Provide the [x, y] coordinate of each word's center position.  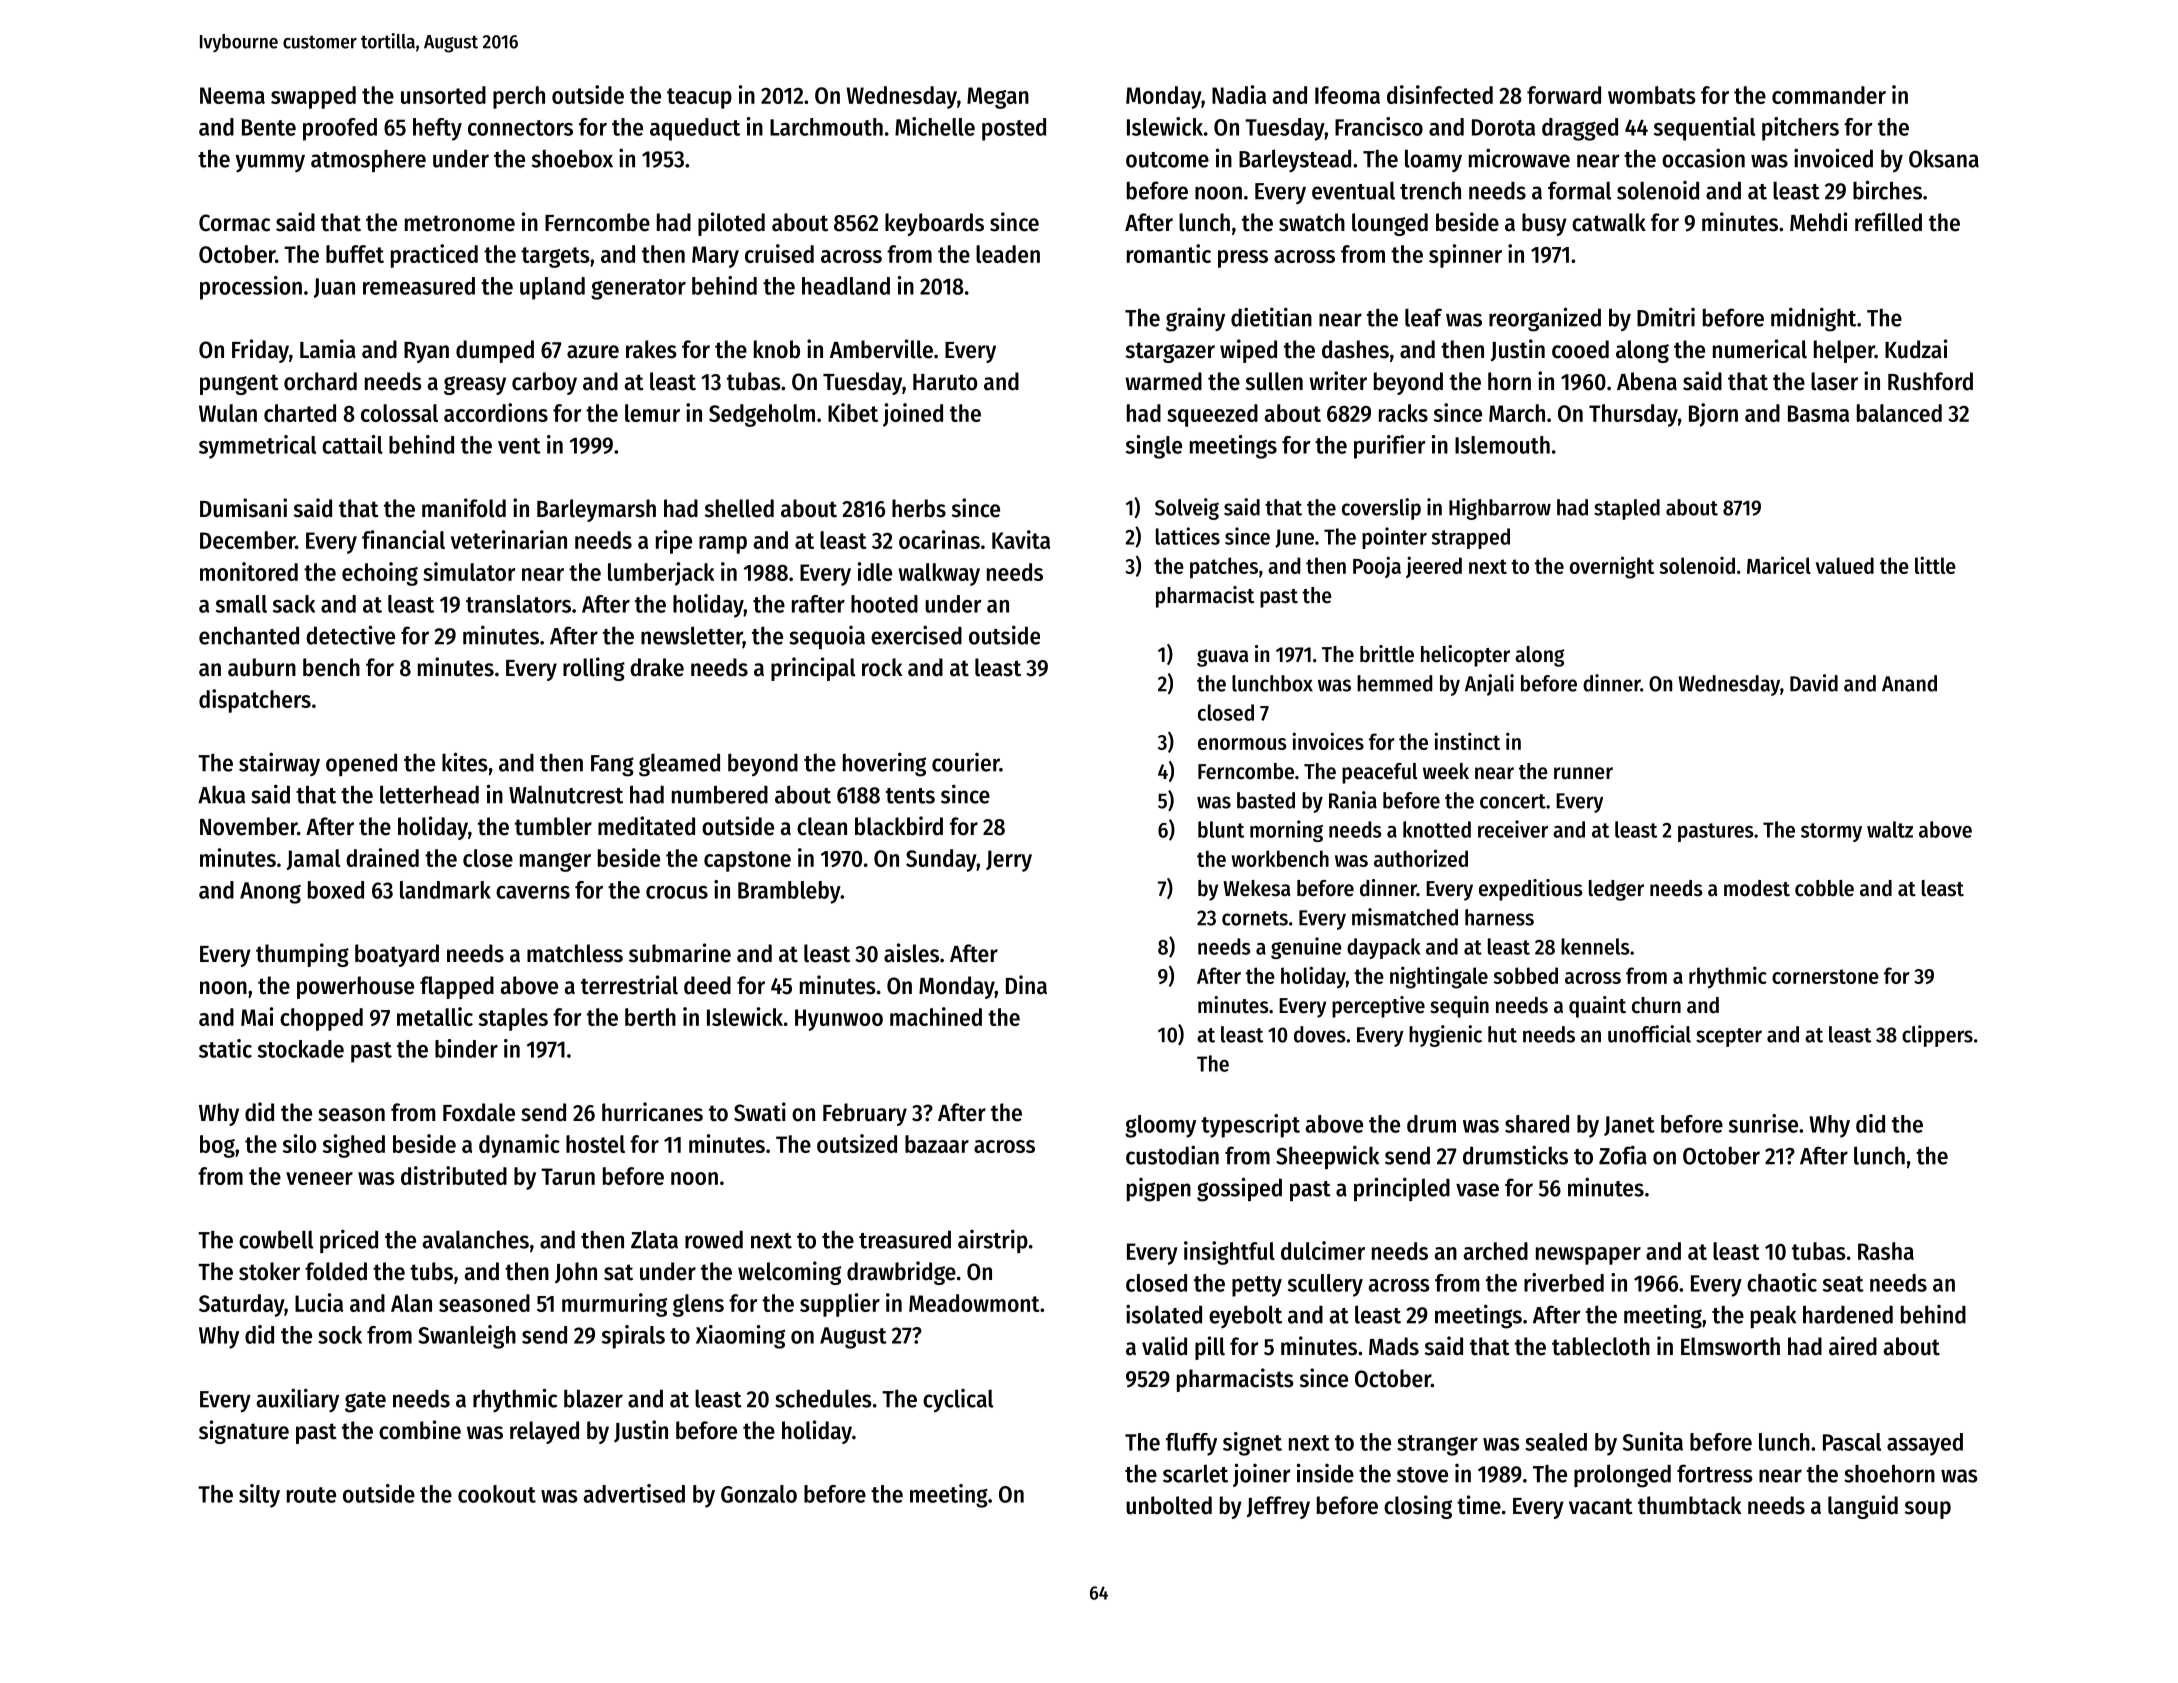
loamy [1433, 160]
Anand [1909, 683]
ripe [674, 542]
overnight [1612, 567]
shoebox [572, 158]
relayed [544, 1432]
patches [1224, 568]
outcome [1167, 160]
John [576, 1272]
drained [382, 857]
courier [966, 762]
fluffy [1191, 1444]
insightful [1229, 1253]
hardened [1848, 1314]
